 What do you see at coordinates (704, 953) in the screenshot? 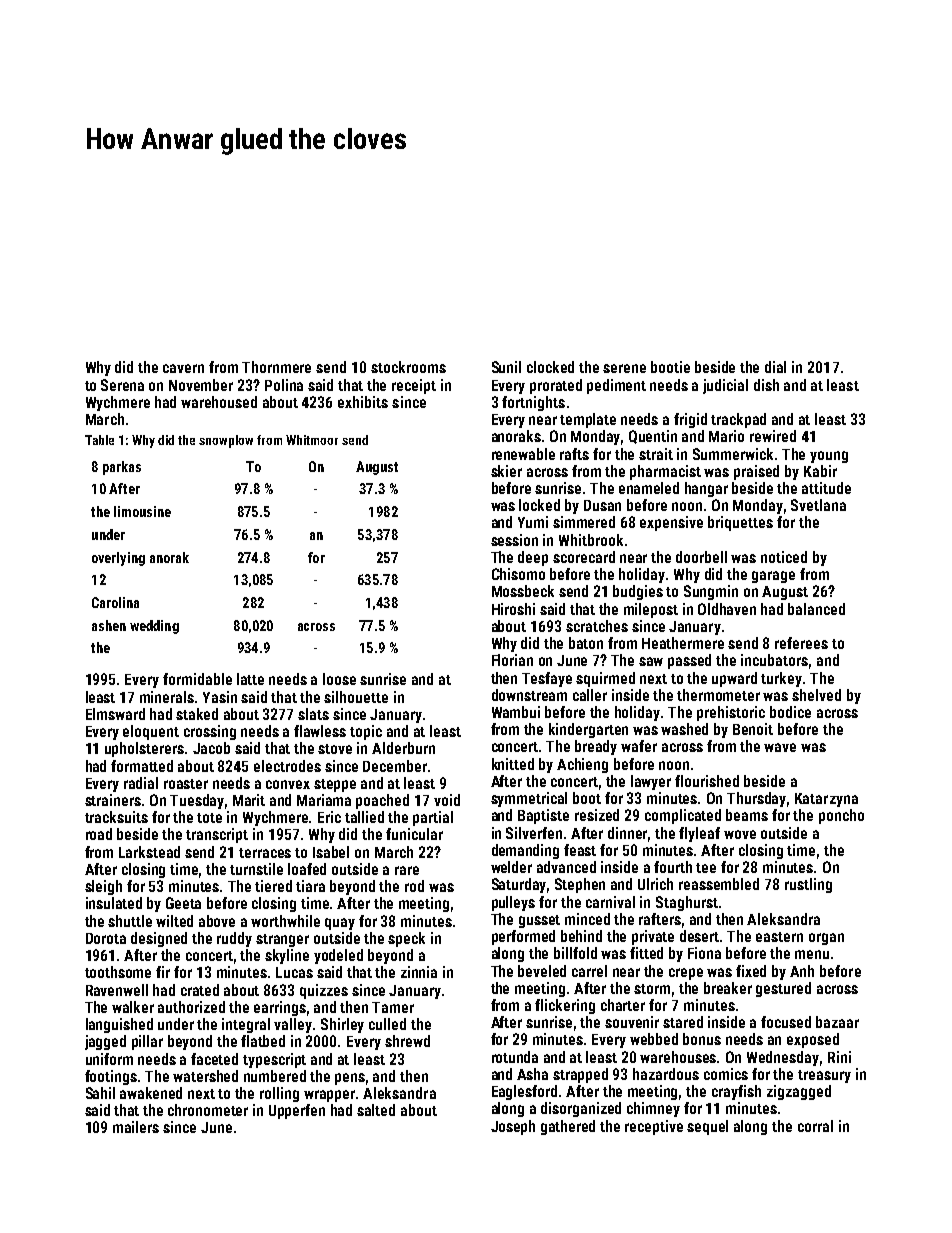
I see `Fiona` at bounding box center [704, 953].
